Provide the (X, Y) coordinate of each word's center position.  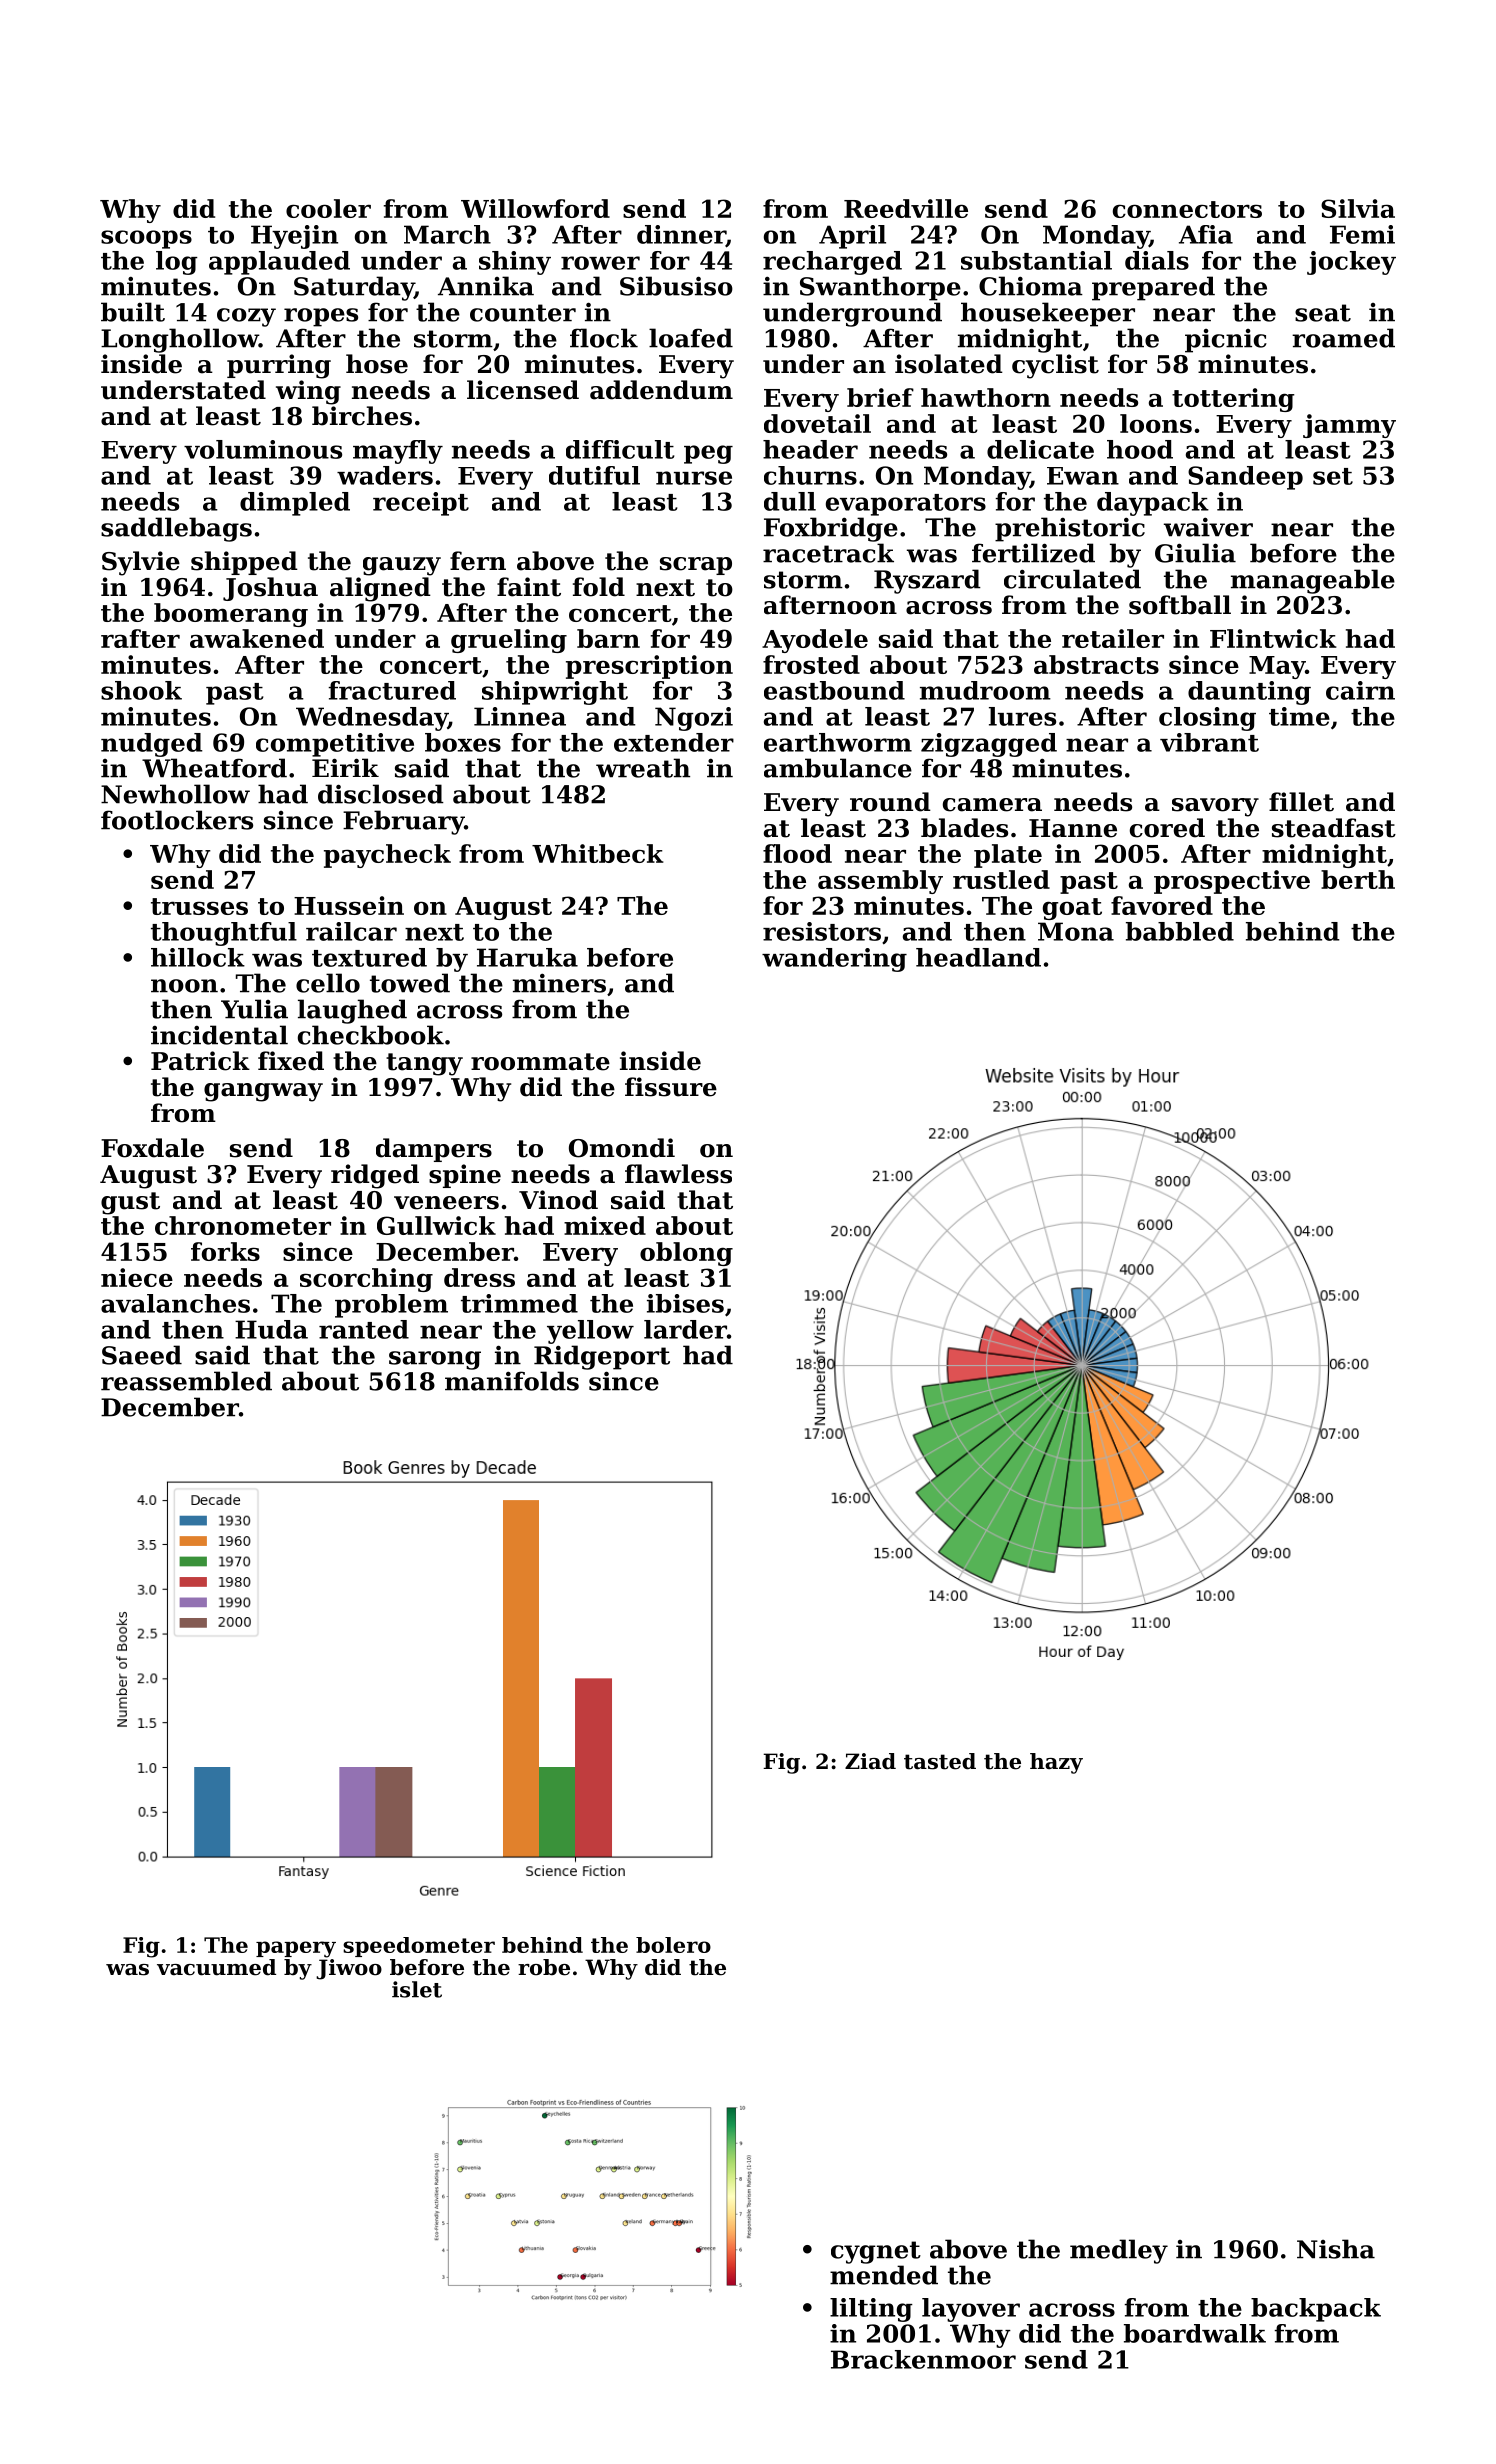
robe (544, 1967)
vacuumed (216, 1967)
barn (608, 638)
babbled (1180, 931)
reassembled (186, 1381)
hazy (1056, 1763)
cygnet (876, 2252)
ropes (321, 317)
